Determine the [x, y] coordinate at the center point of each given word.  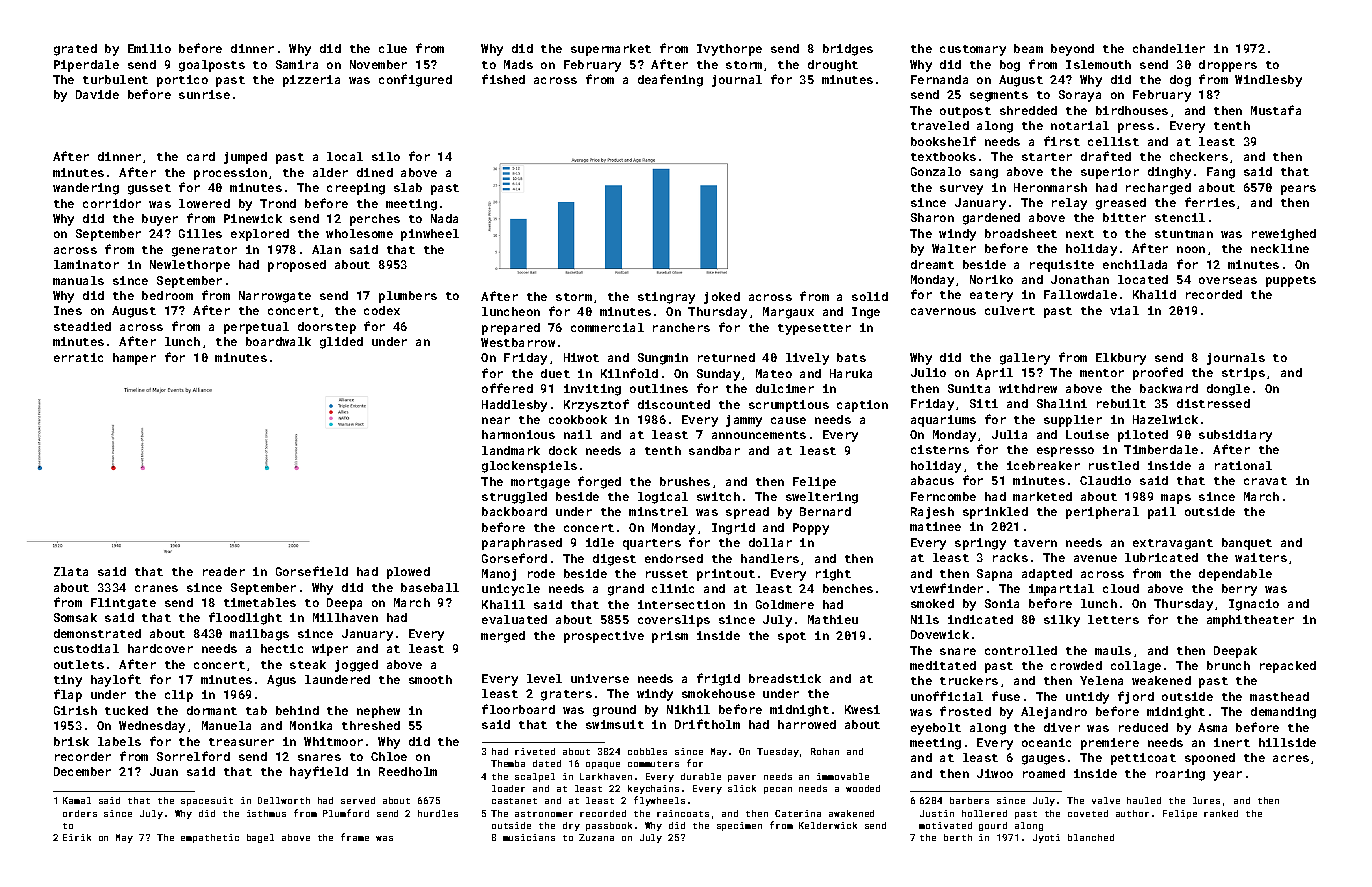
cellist [1113, 141]
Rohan [825, 751]
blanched [1091, 837]
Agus [281, 681]
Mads [518, 64]
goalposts [212, 66]
